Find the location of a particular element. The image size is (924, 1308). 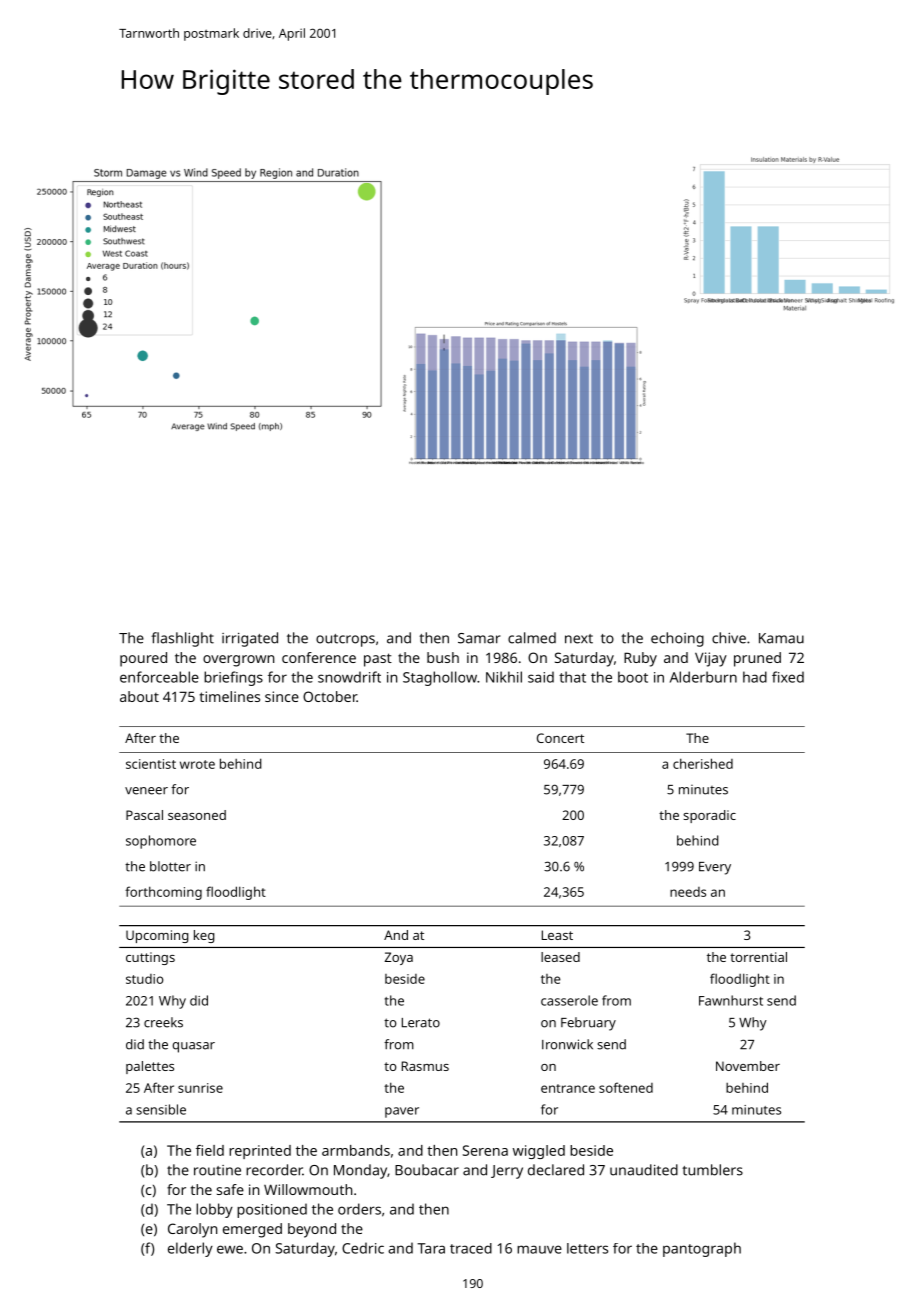

tumblers is located at coordinates (712, 1170).
